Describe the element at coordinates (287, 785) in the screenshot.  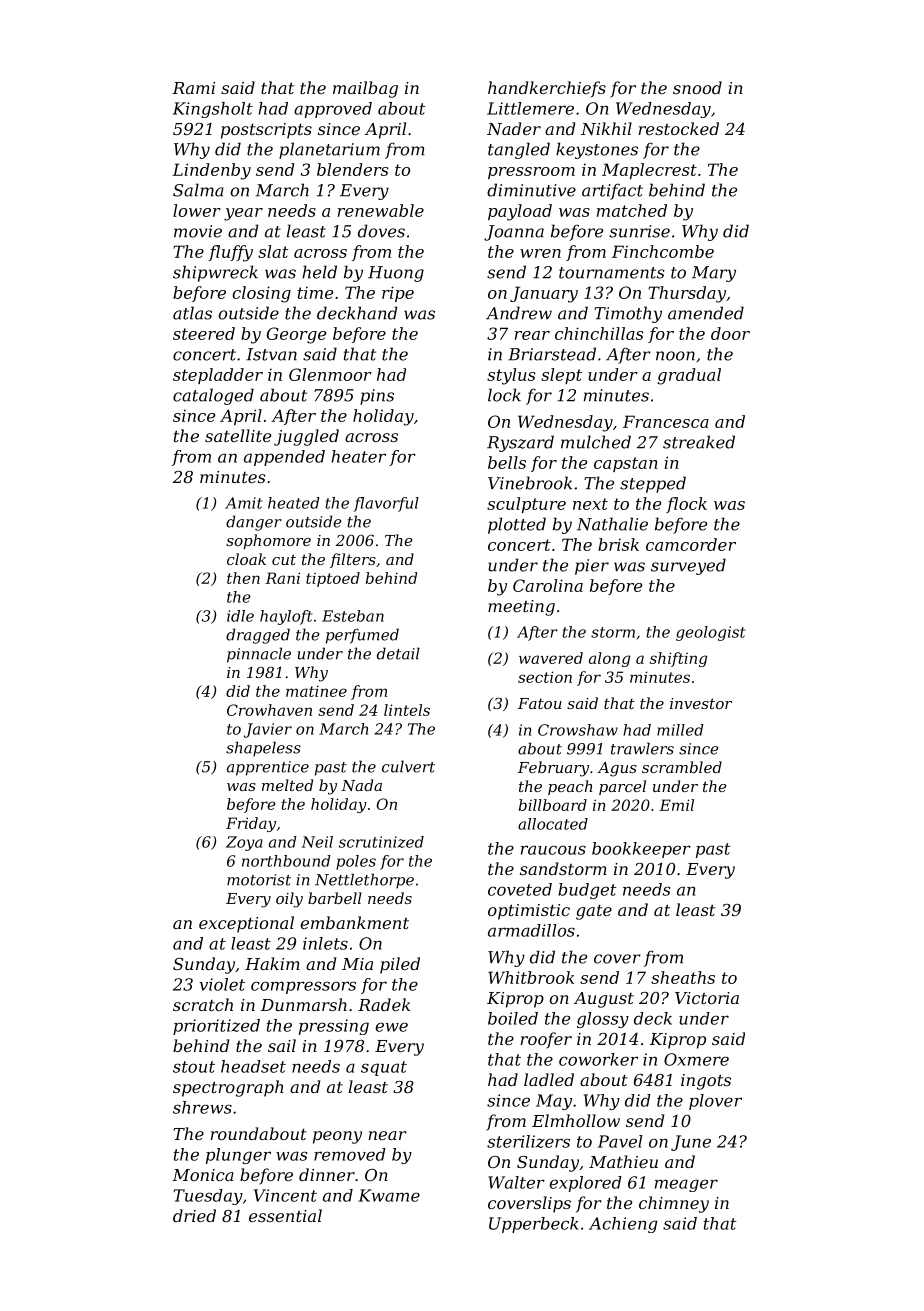
I see `melted` at that location.
